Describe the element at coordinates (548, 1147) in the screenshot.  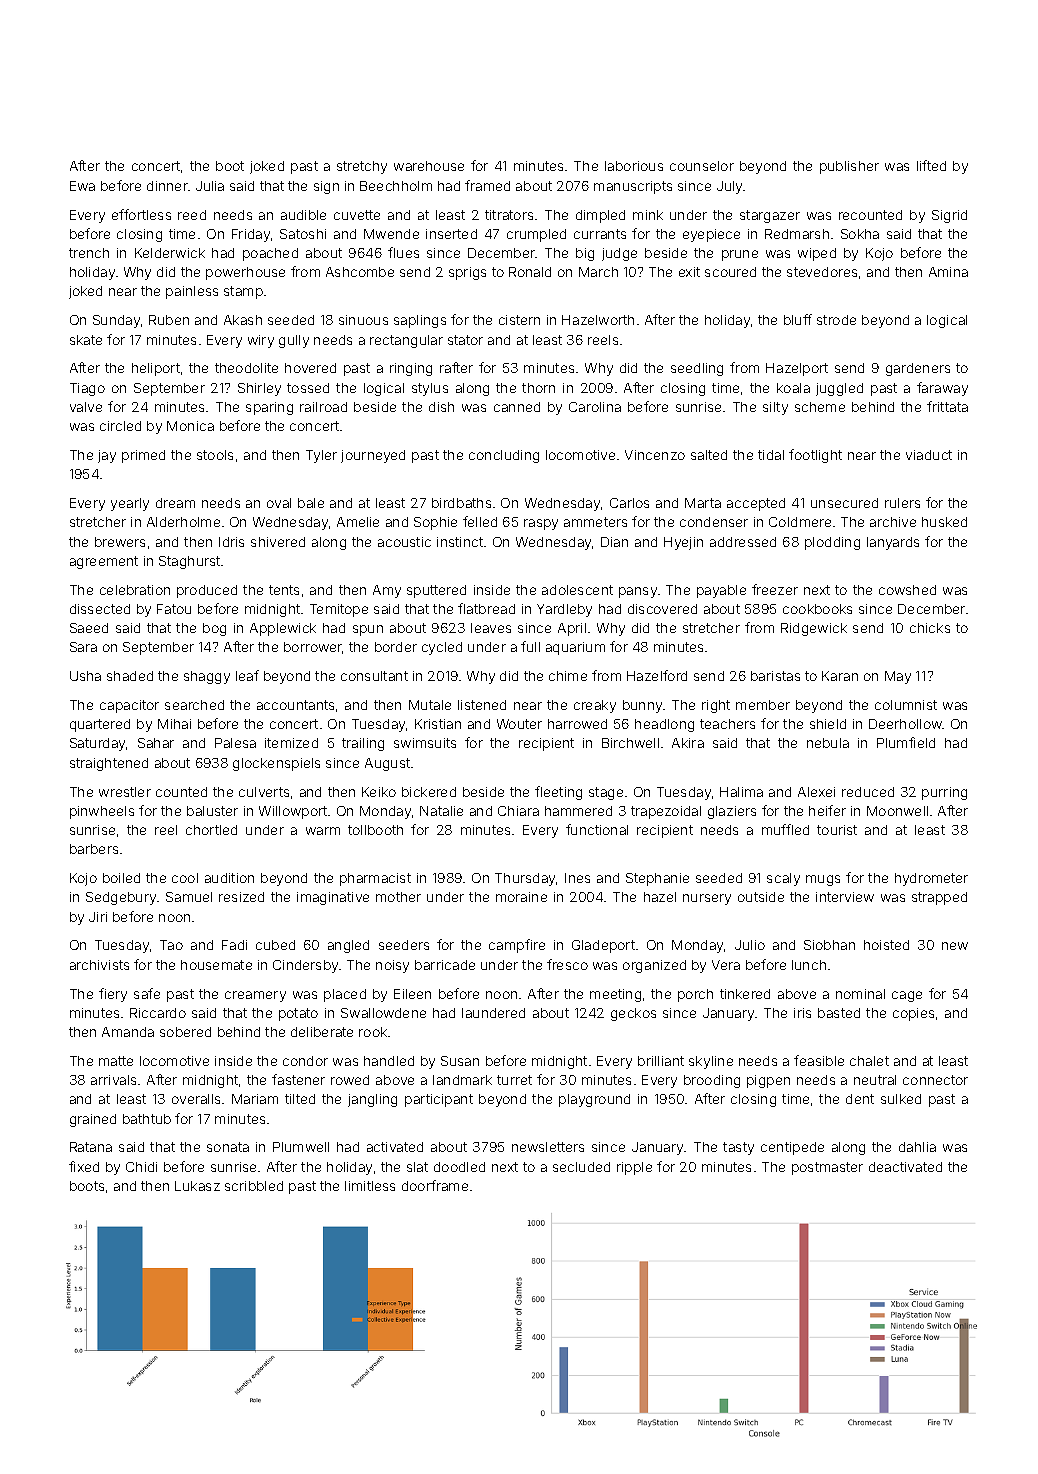
I see `newsletters` at that location.
